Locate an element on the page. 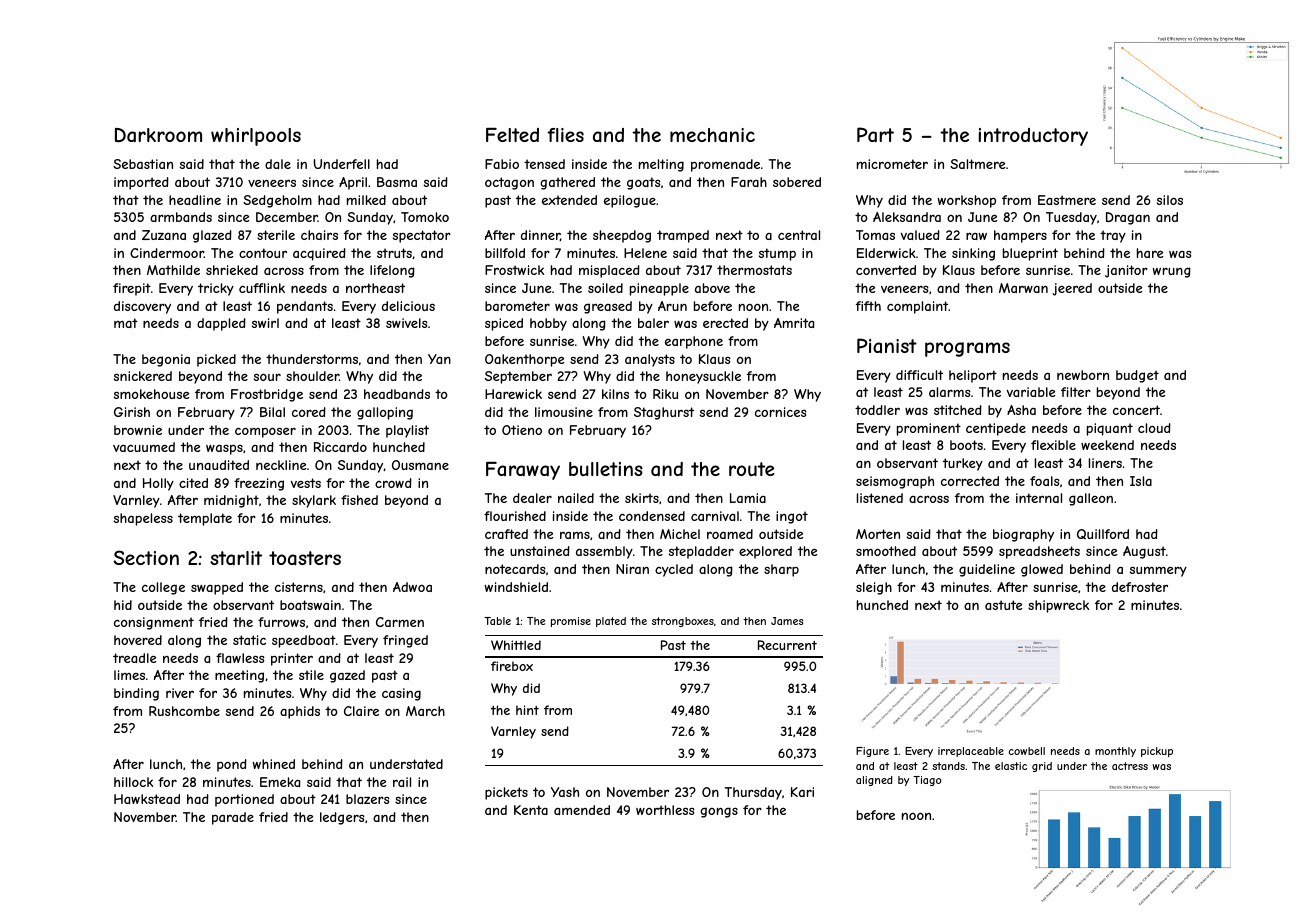 Image resolution: width=1308 pixels, height=924 pixels. Kari is located at coordinates (802, 792).
